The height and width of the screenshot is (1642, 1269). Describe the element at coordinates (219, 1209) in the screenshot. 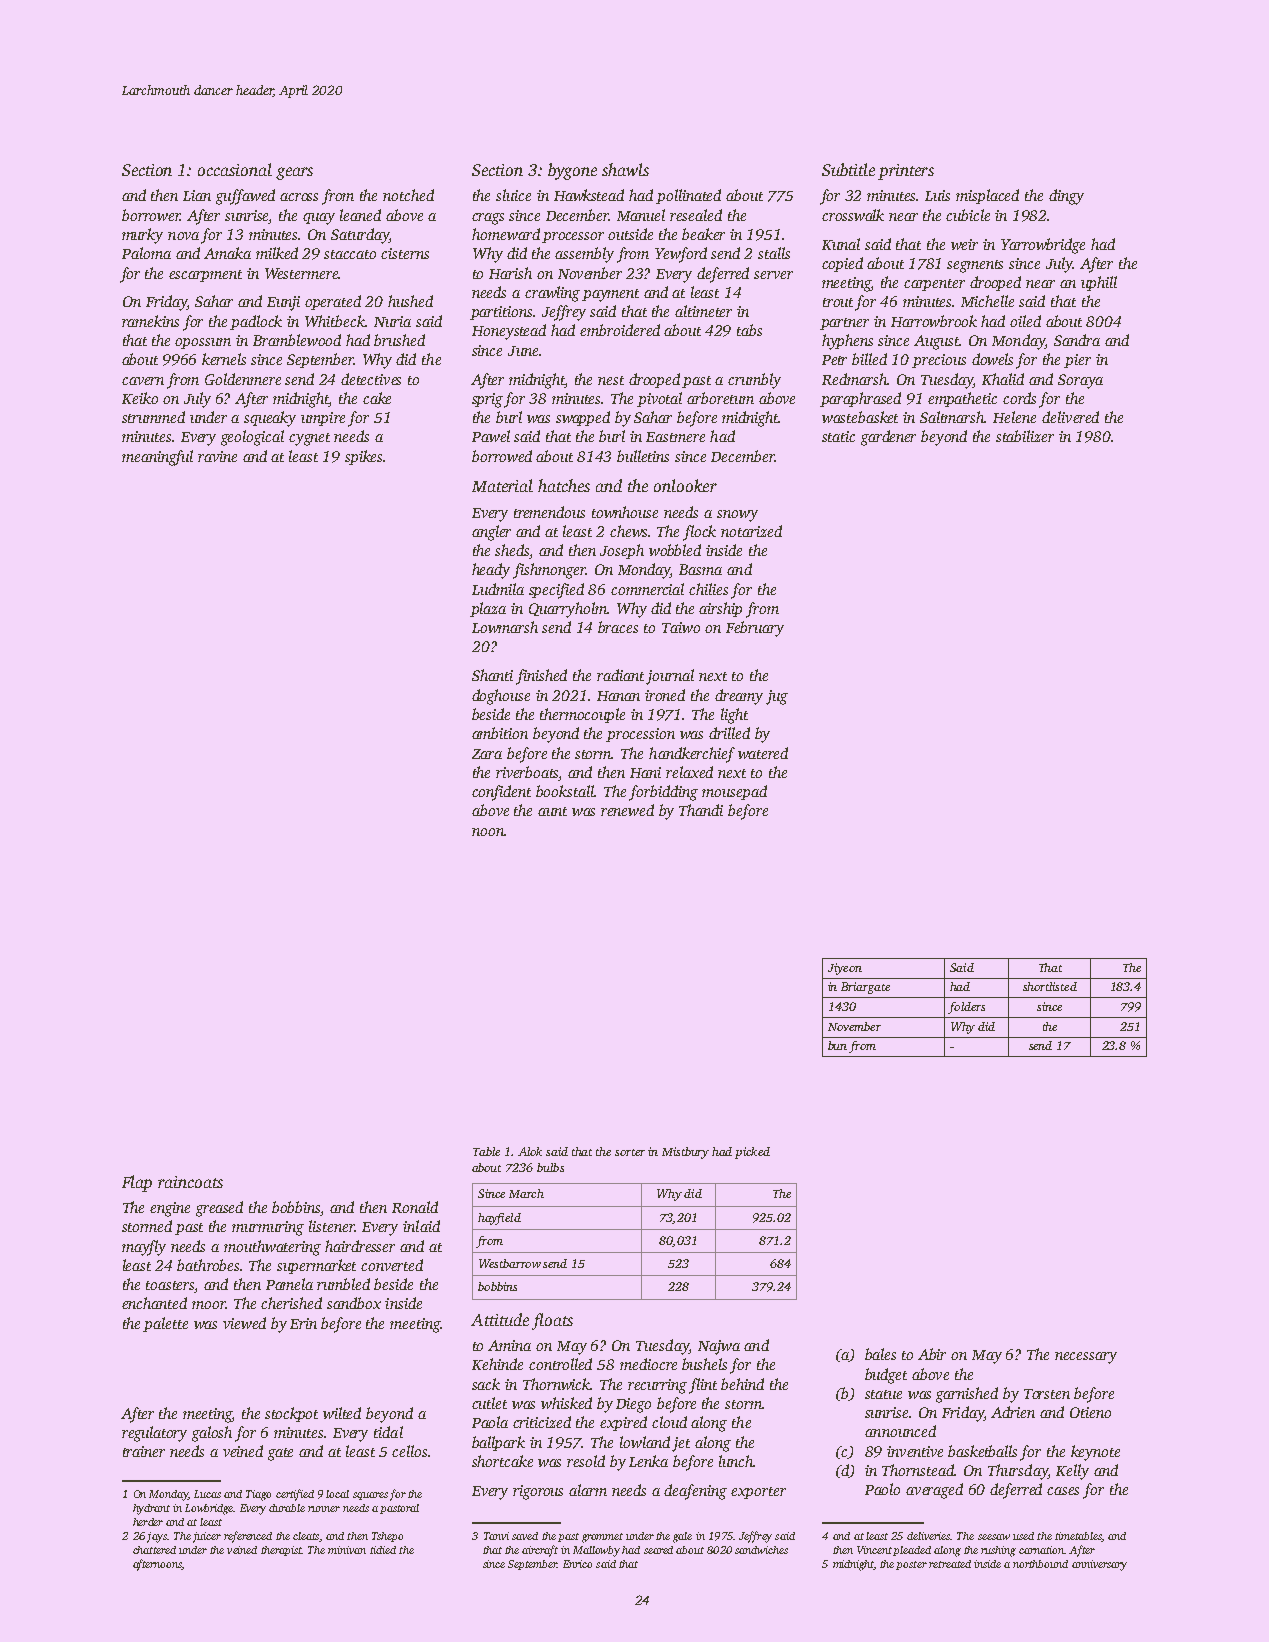

I see `greased` at that location.
